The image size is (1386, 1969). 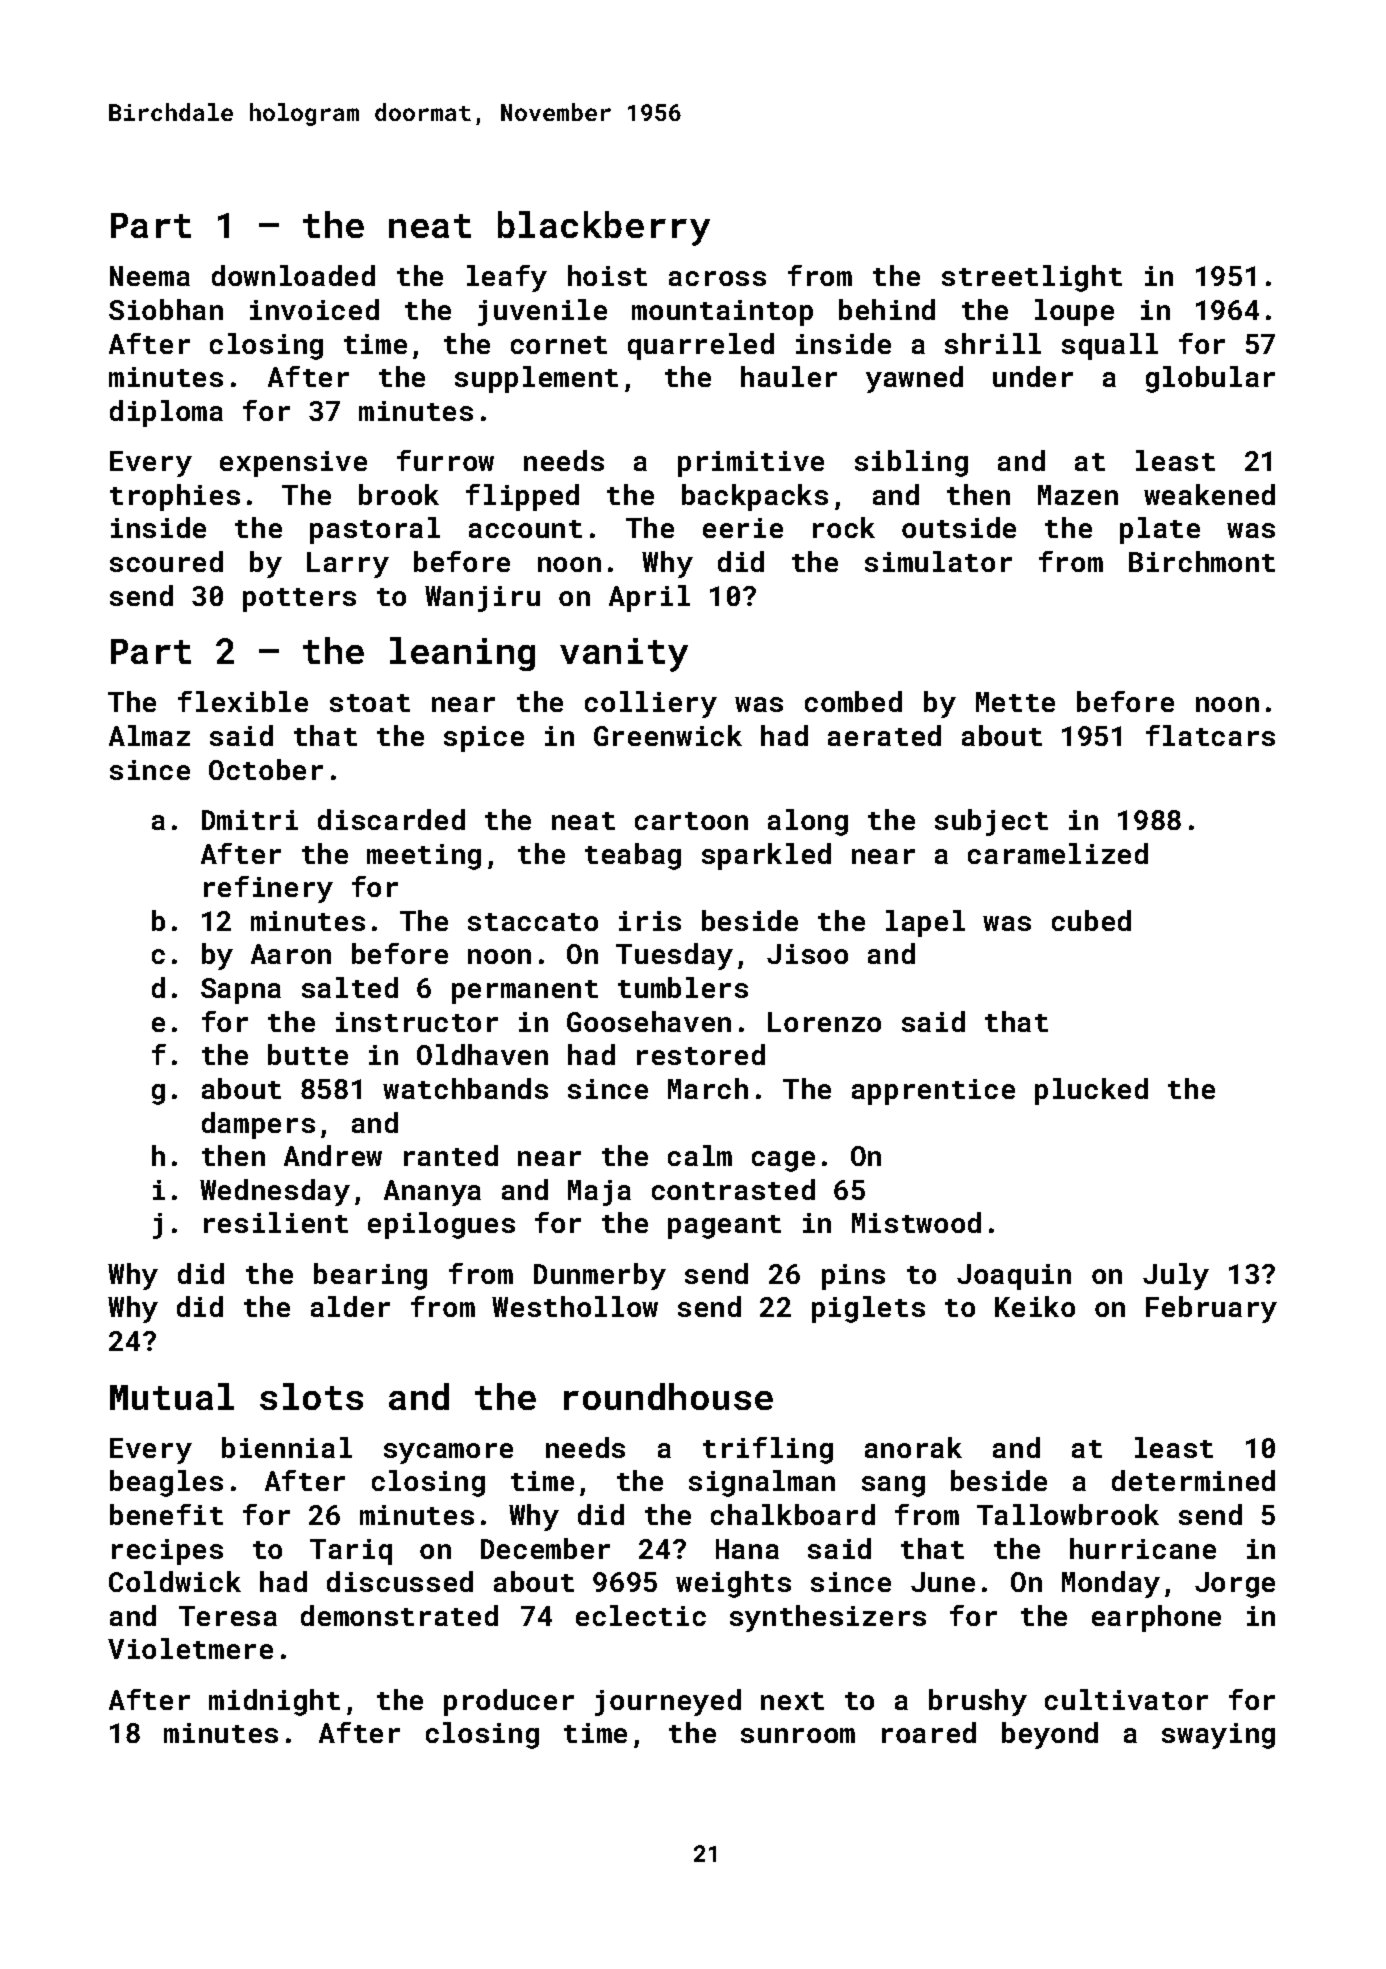 I want to click on downloaded, so click(x=293, y=275).
